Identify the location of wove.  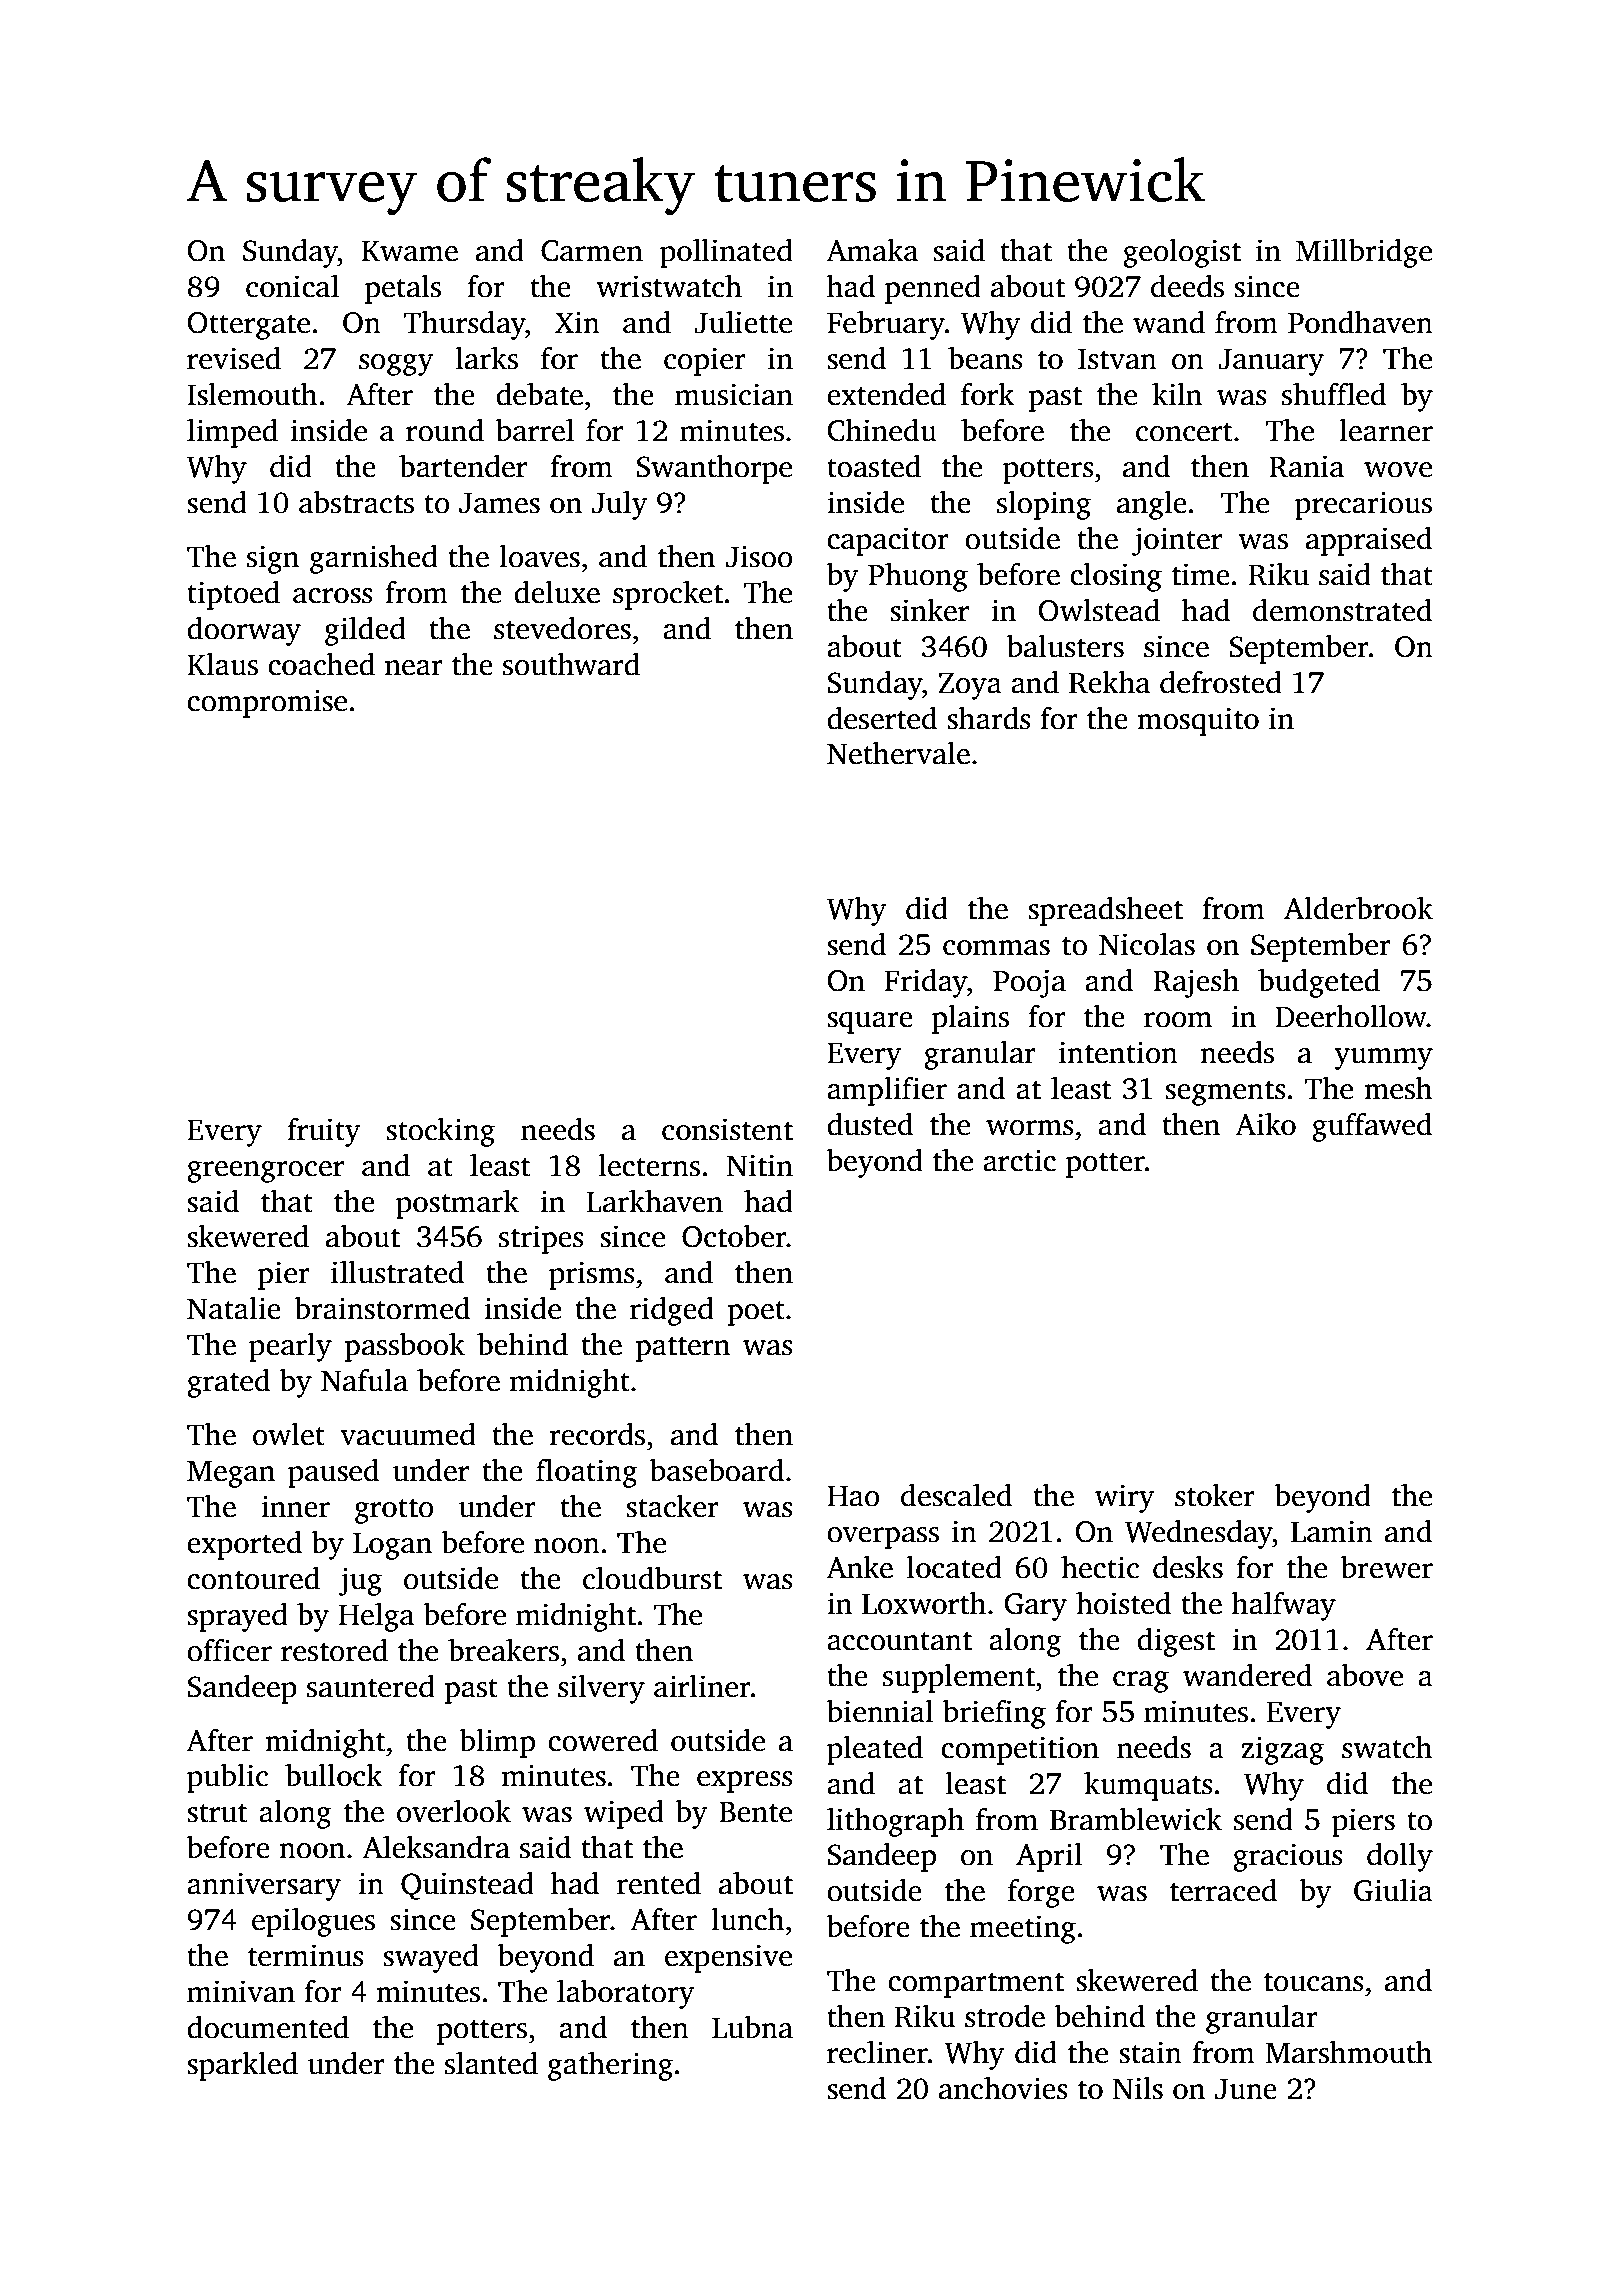
(1398, 470).
